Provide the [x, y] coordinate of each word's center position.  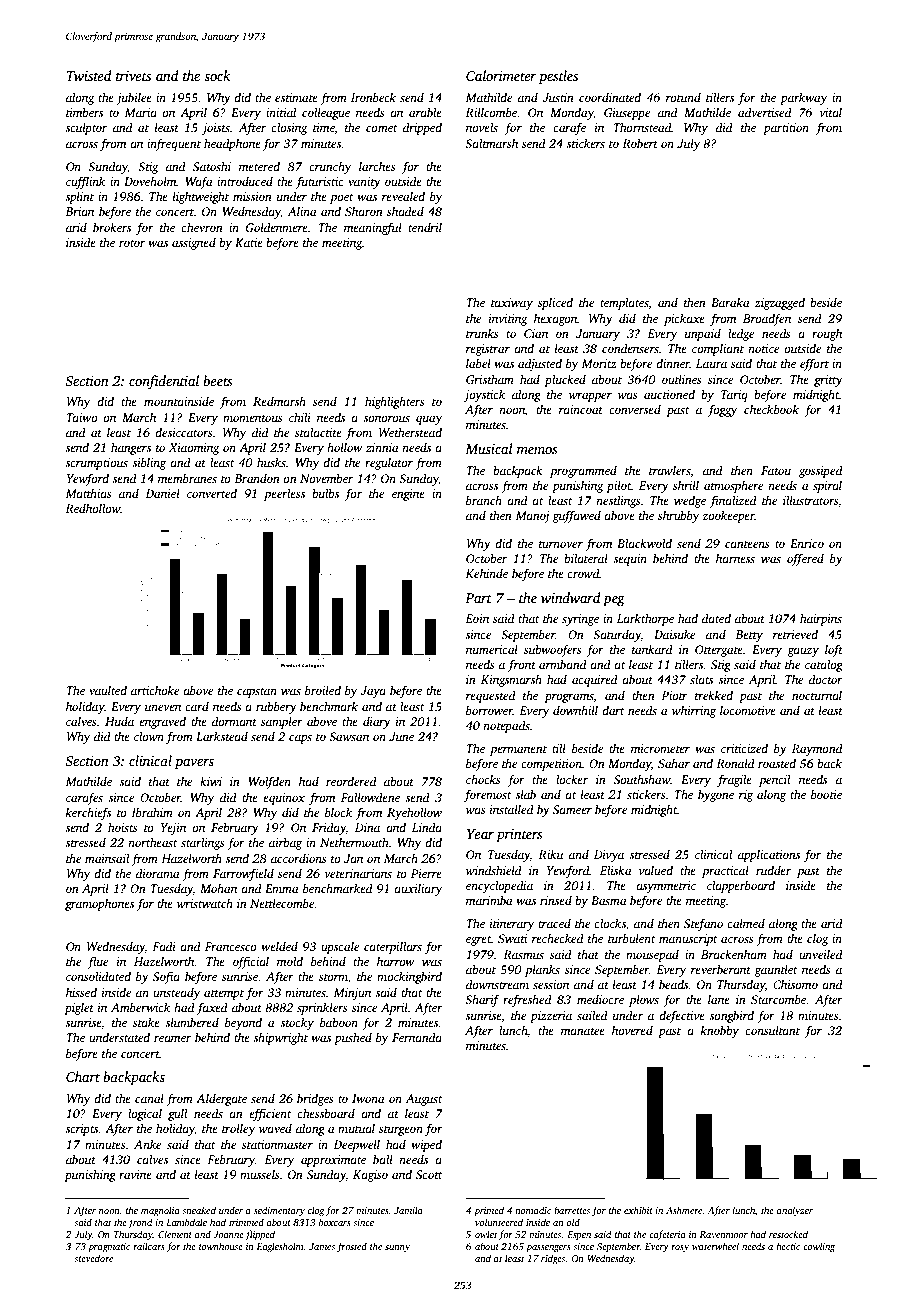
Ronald [735, 763]
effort [814, 364]
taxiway [512, 304]
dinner [673, 363]
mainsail [107, 858]
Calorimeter [501, 75]
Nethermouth [354, 842]
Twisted [88, 75]
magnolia [160, 1211]
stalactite [318, 432]
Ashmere [684, 1210]
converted [212, 493]
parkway [803, 98]
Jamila [408, 1210]
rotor [132, 243]
